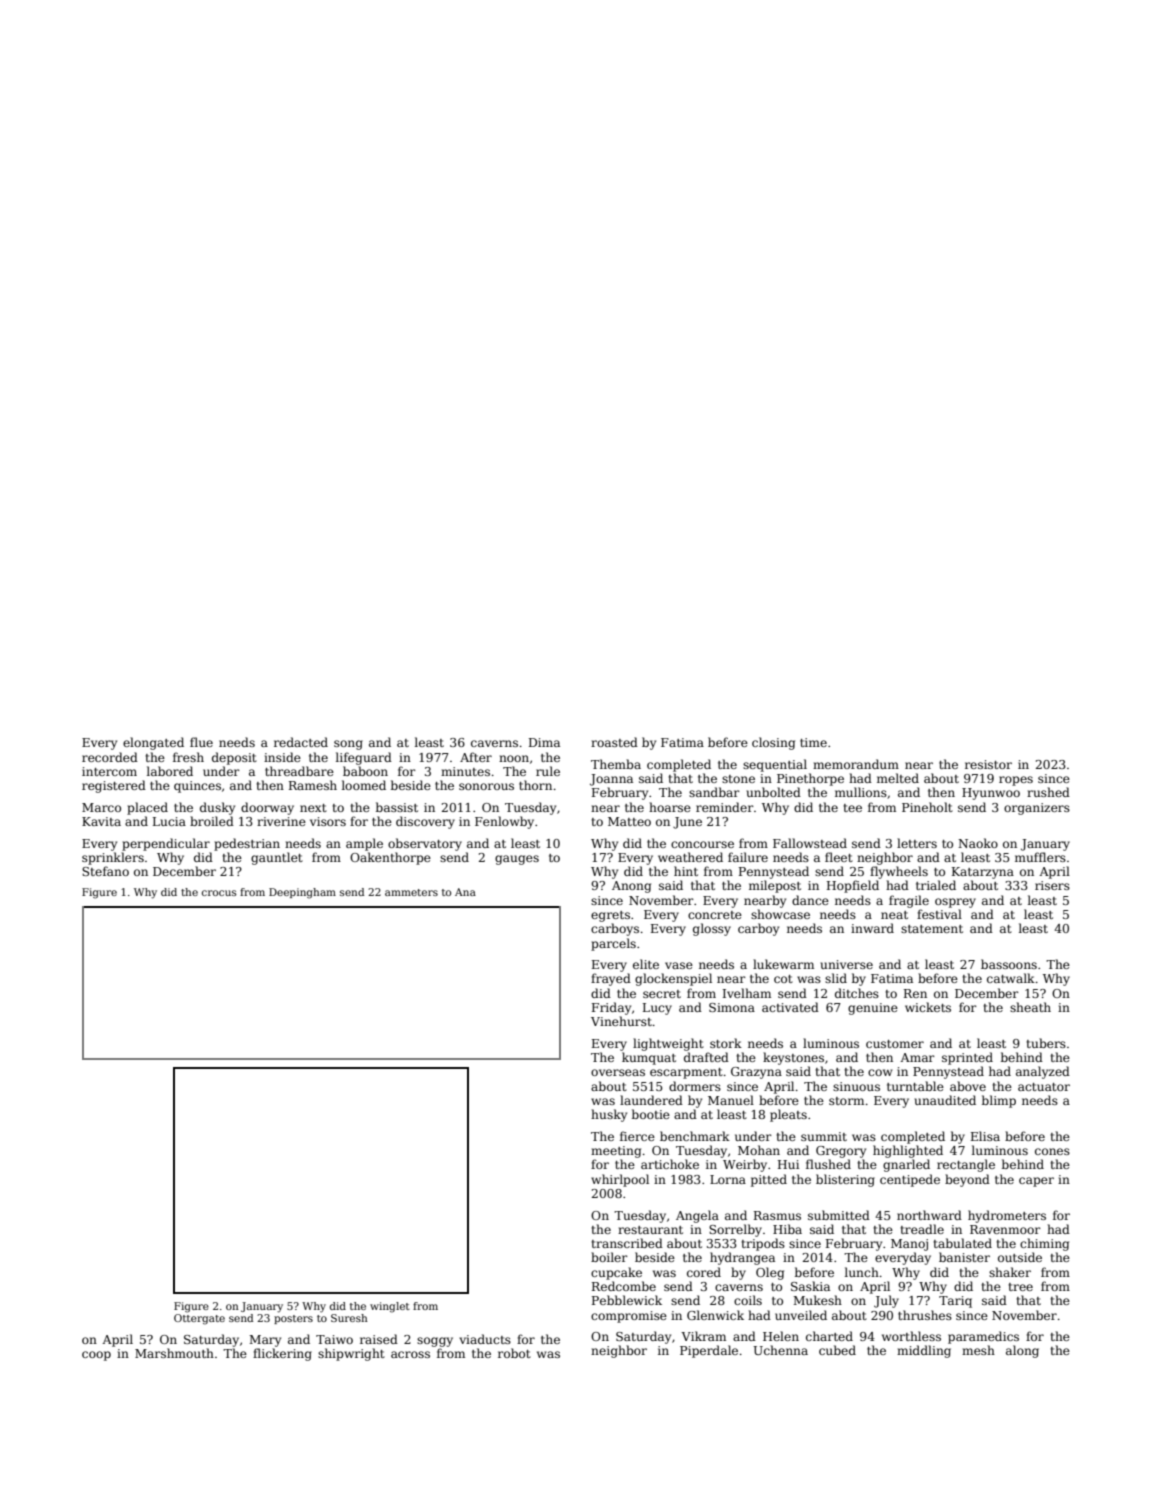  What do you see at coordinates (651, 1114) in the document?
I see `bootie` at bounding box center [651, 1114].
